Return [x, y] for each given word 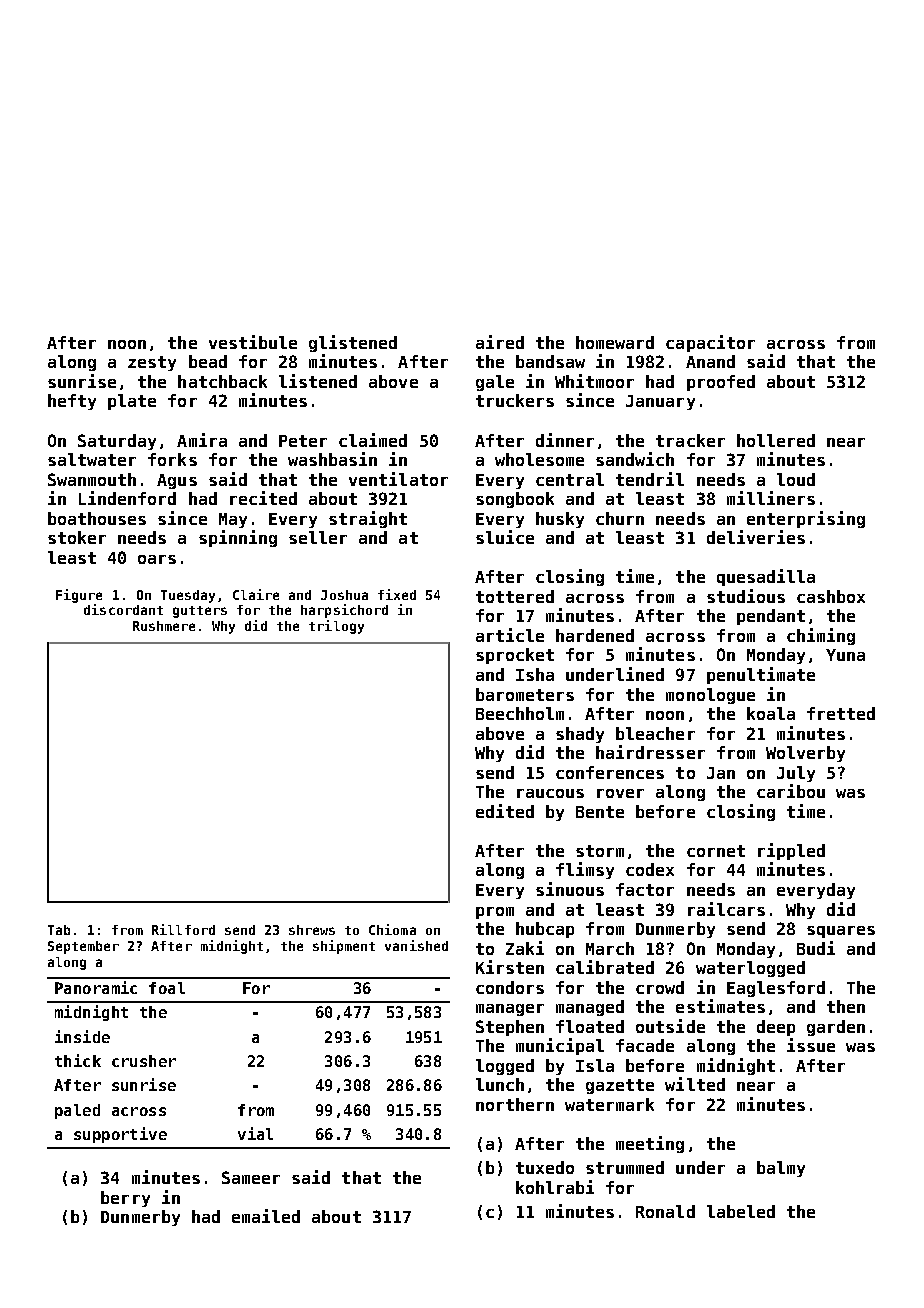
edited [505, 811]
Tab [59, 930]
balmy [781, 1169]
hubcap [545, 930]
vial [255, 1133]
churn [620, 518]
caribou [791, 791]
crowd [660, 987]
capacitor [710, 343]
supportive [120, 1135]
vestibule [253, 342]
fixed [397, 594]
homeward [615, 342]
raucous [550, 793]
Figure [79, 596]
